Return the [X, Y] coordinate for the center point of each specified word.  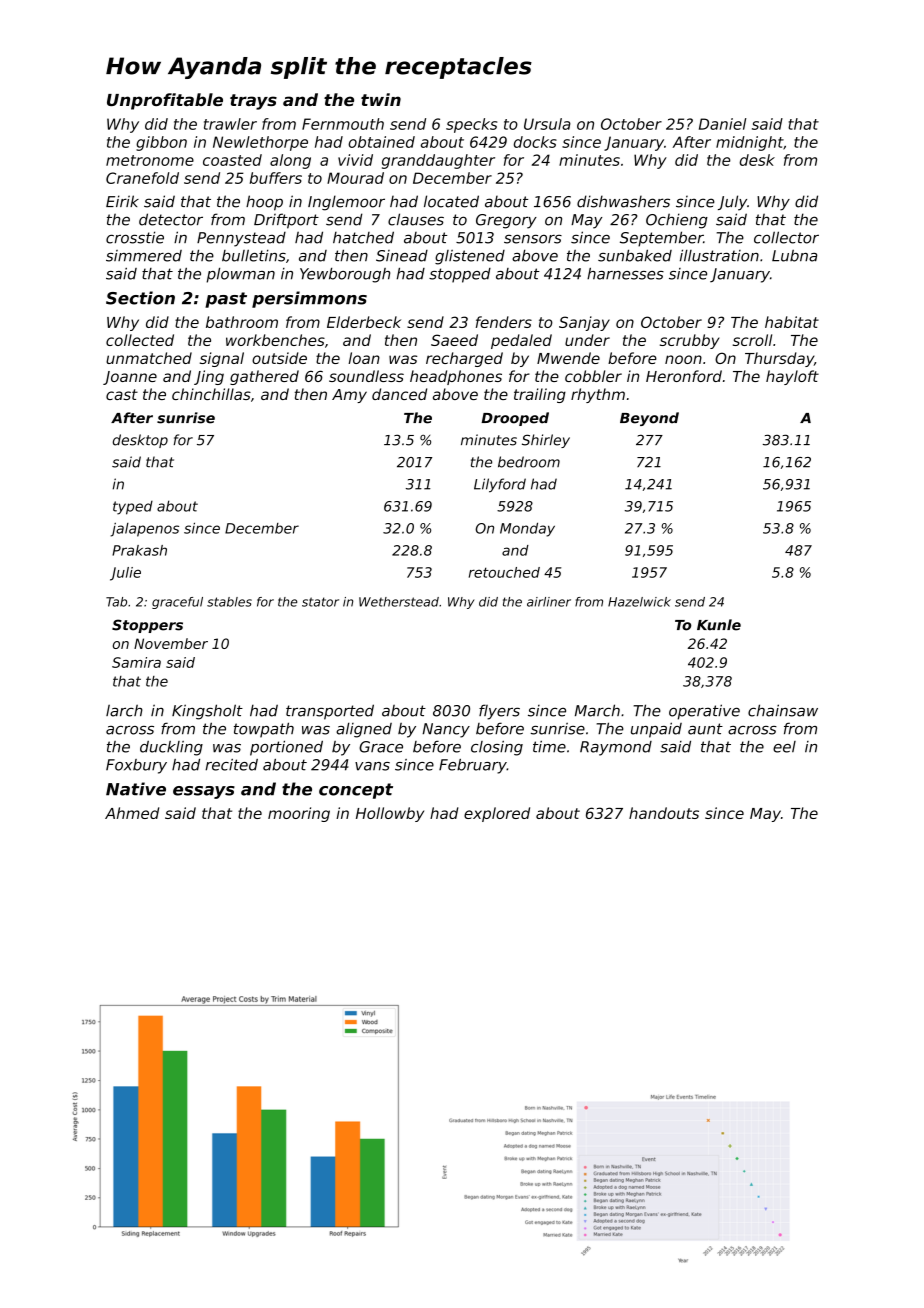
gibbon [161, 143]
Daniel [722, 124]
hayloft [792, 377]
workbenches [275, 340]
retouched [504, 572]
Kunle [719, 625]
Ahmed [132, 813]
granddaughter [438, 161]
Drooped [515, 419]
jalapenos [145, 530]
